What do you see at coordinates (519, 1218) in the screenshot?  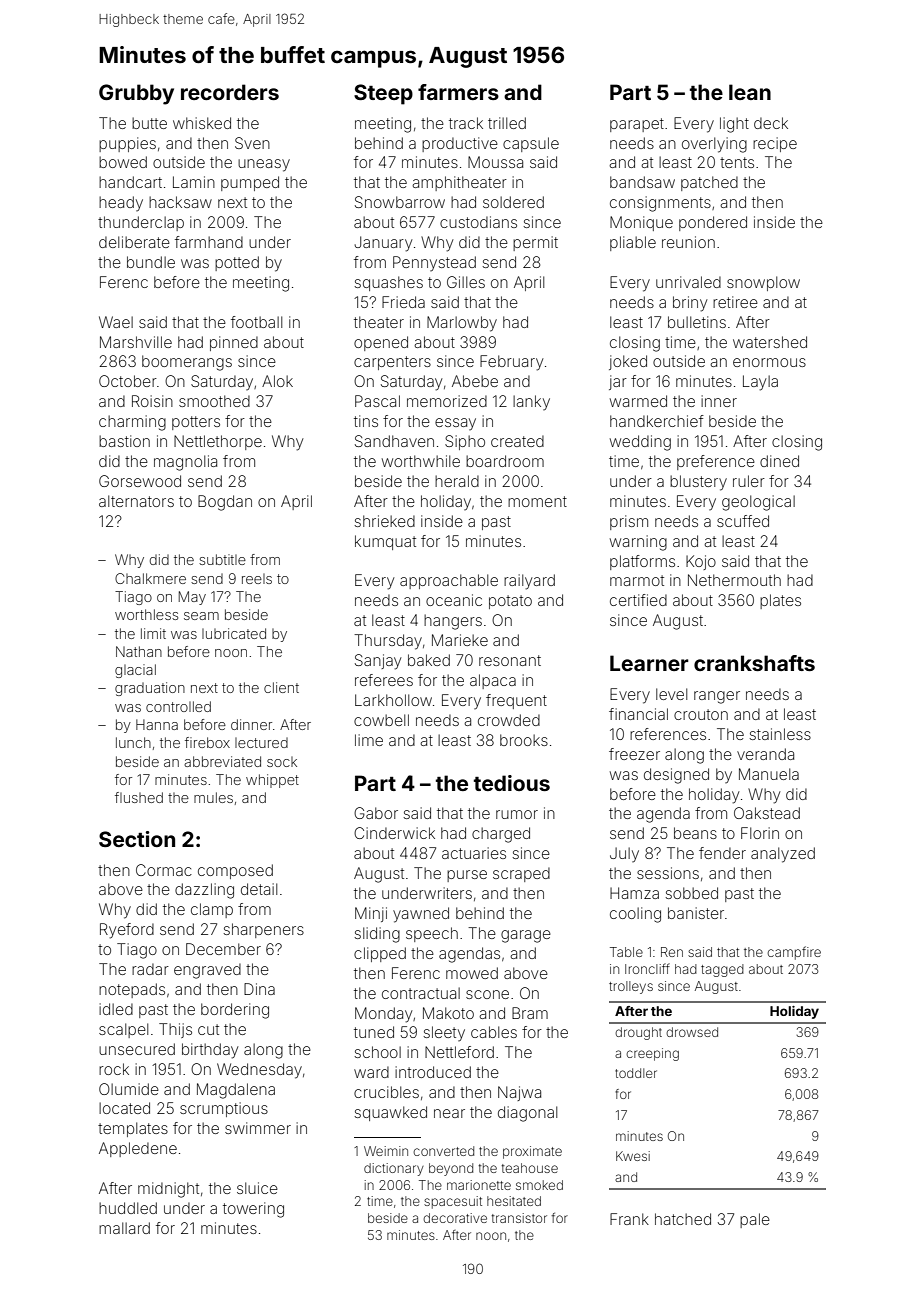 I see `transistor` at bounding box center [519, 1218].
